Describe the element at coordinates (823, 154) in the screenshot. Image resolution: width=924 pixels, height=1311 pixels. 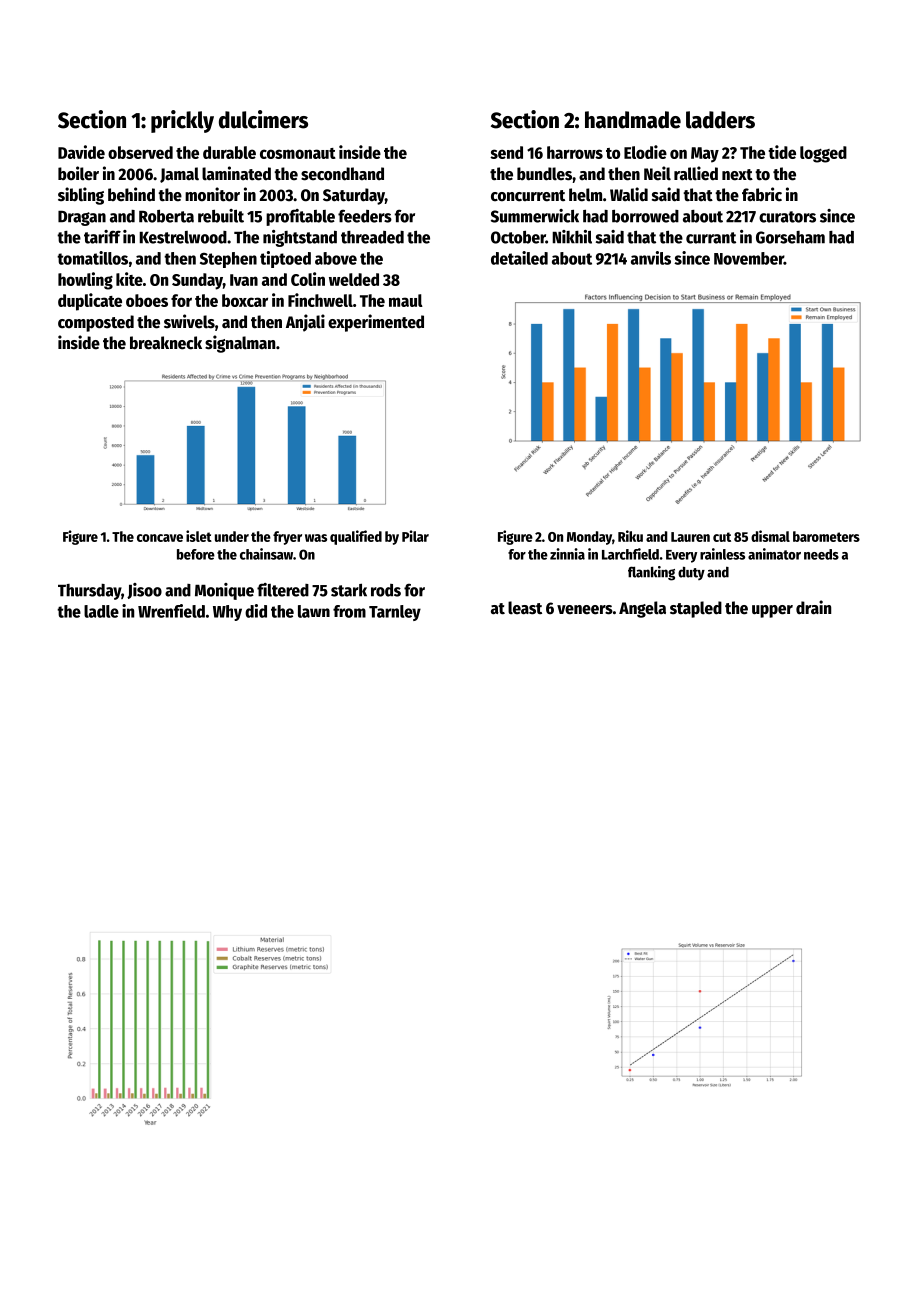
I see `logged` at that location.
